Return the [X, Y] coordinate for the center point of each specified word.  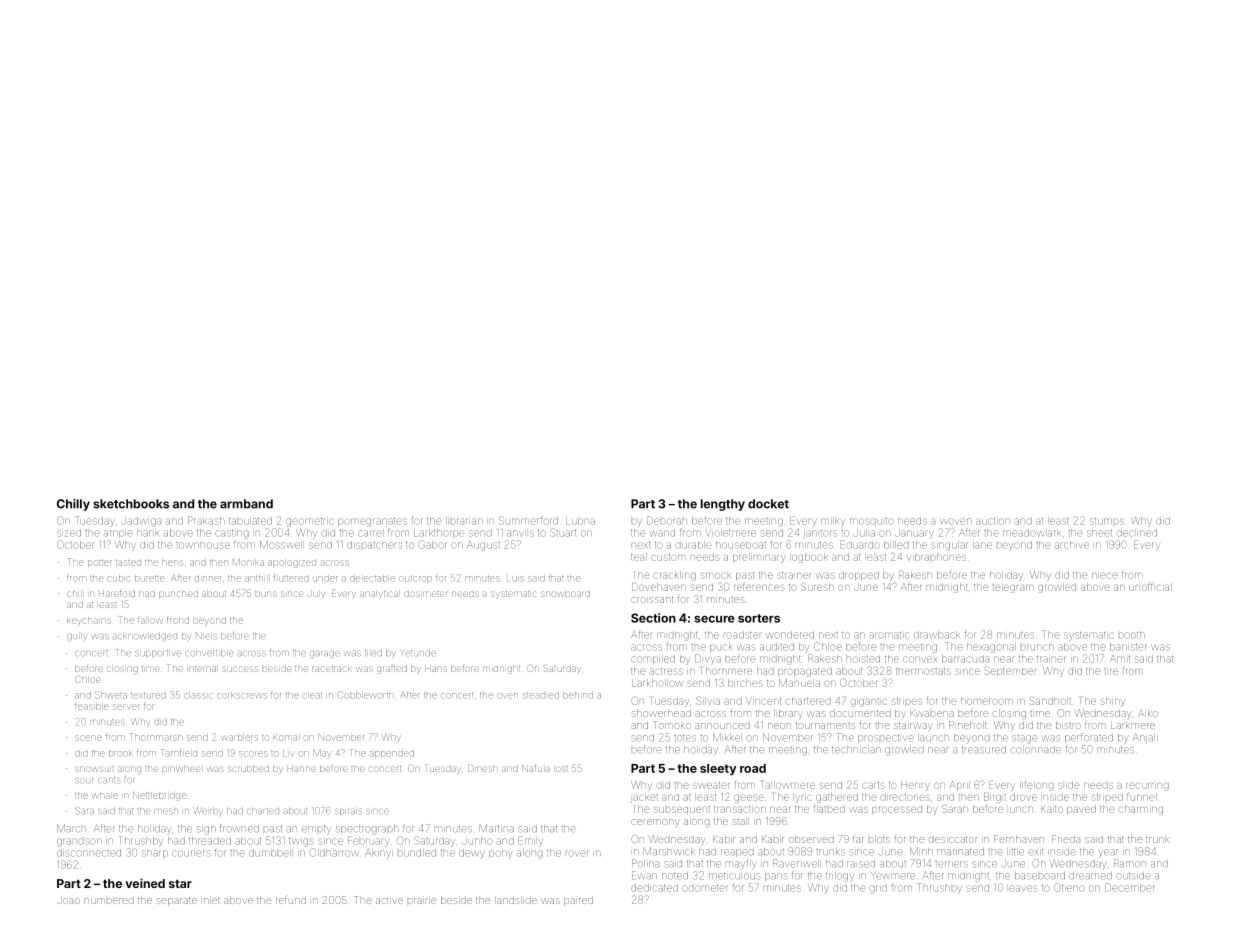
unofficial [1150, 587]
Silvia [708, 701]
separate [177, 901]
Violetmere [730, 533]
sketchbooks [131, 504]
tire [1111, 671]
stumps [1107, 521]
